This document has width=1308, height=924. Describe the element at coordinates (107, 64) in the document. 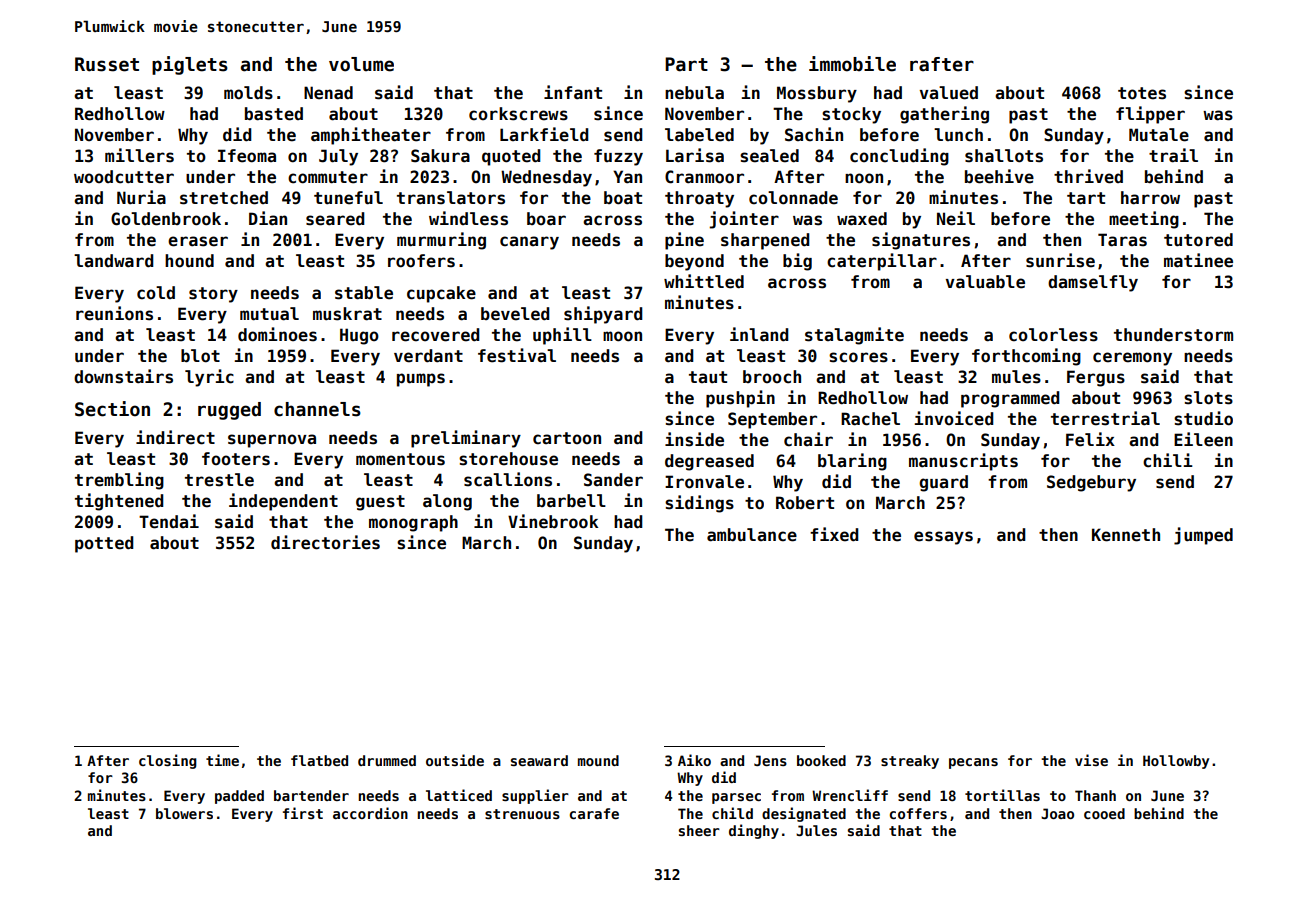

I see `Russet` at that location.
